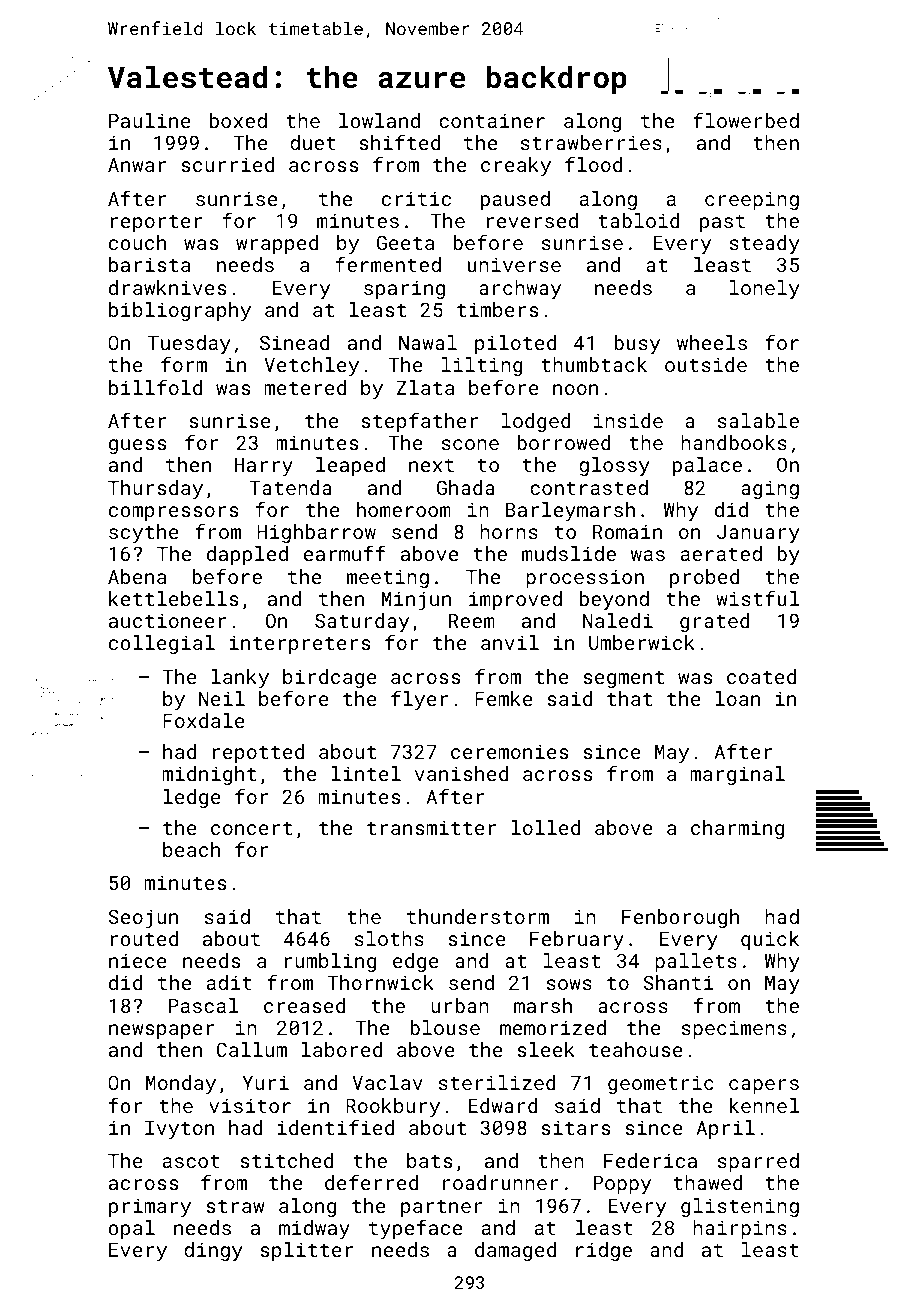 Image resolution: width=908 pixels, height=1316 pixels. Describe the element at coordinates (238, 120) in the document. I see `boxed` at that location.
